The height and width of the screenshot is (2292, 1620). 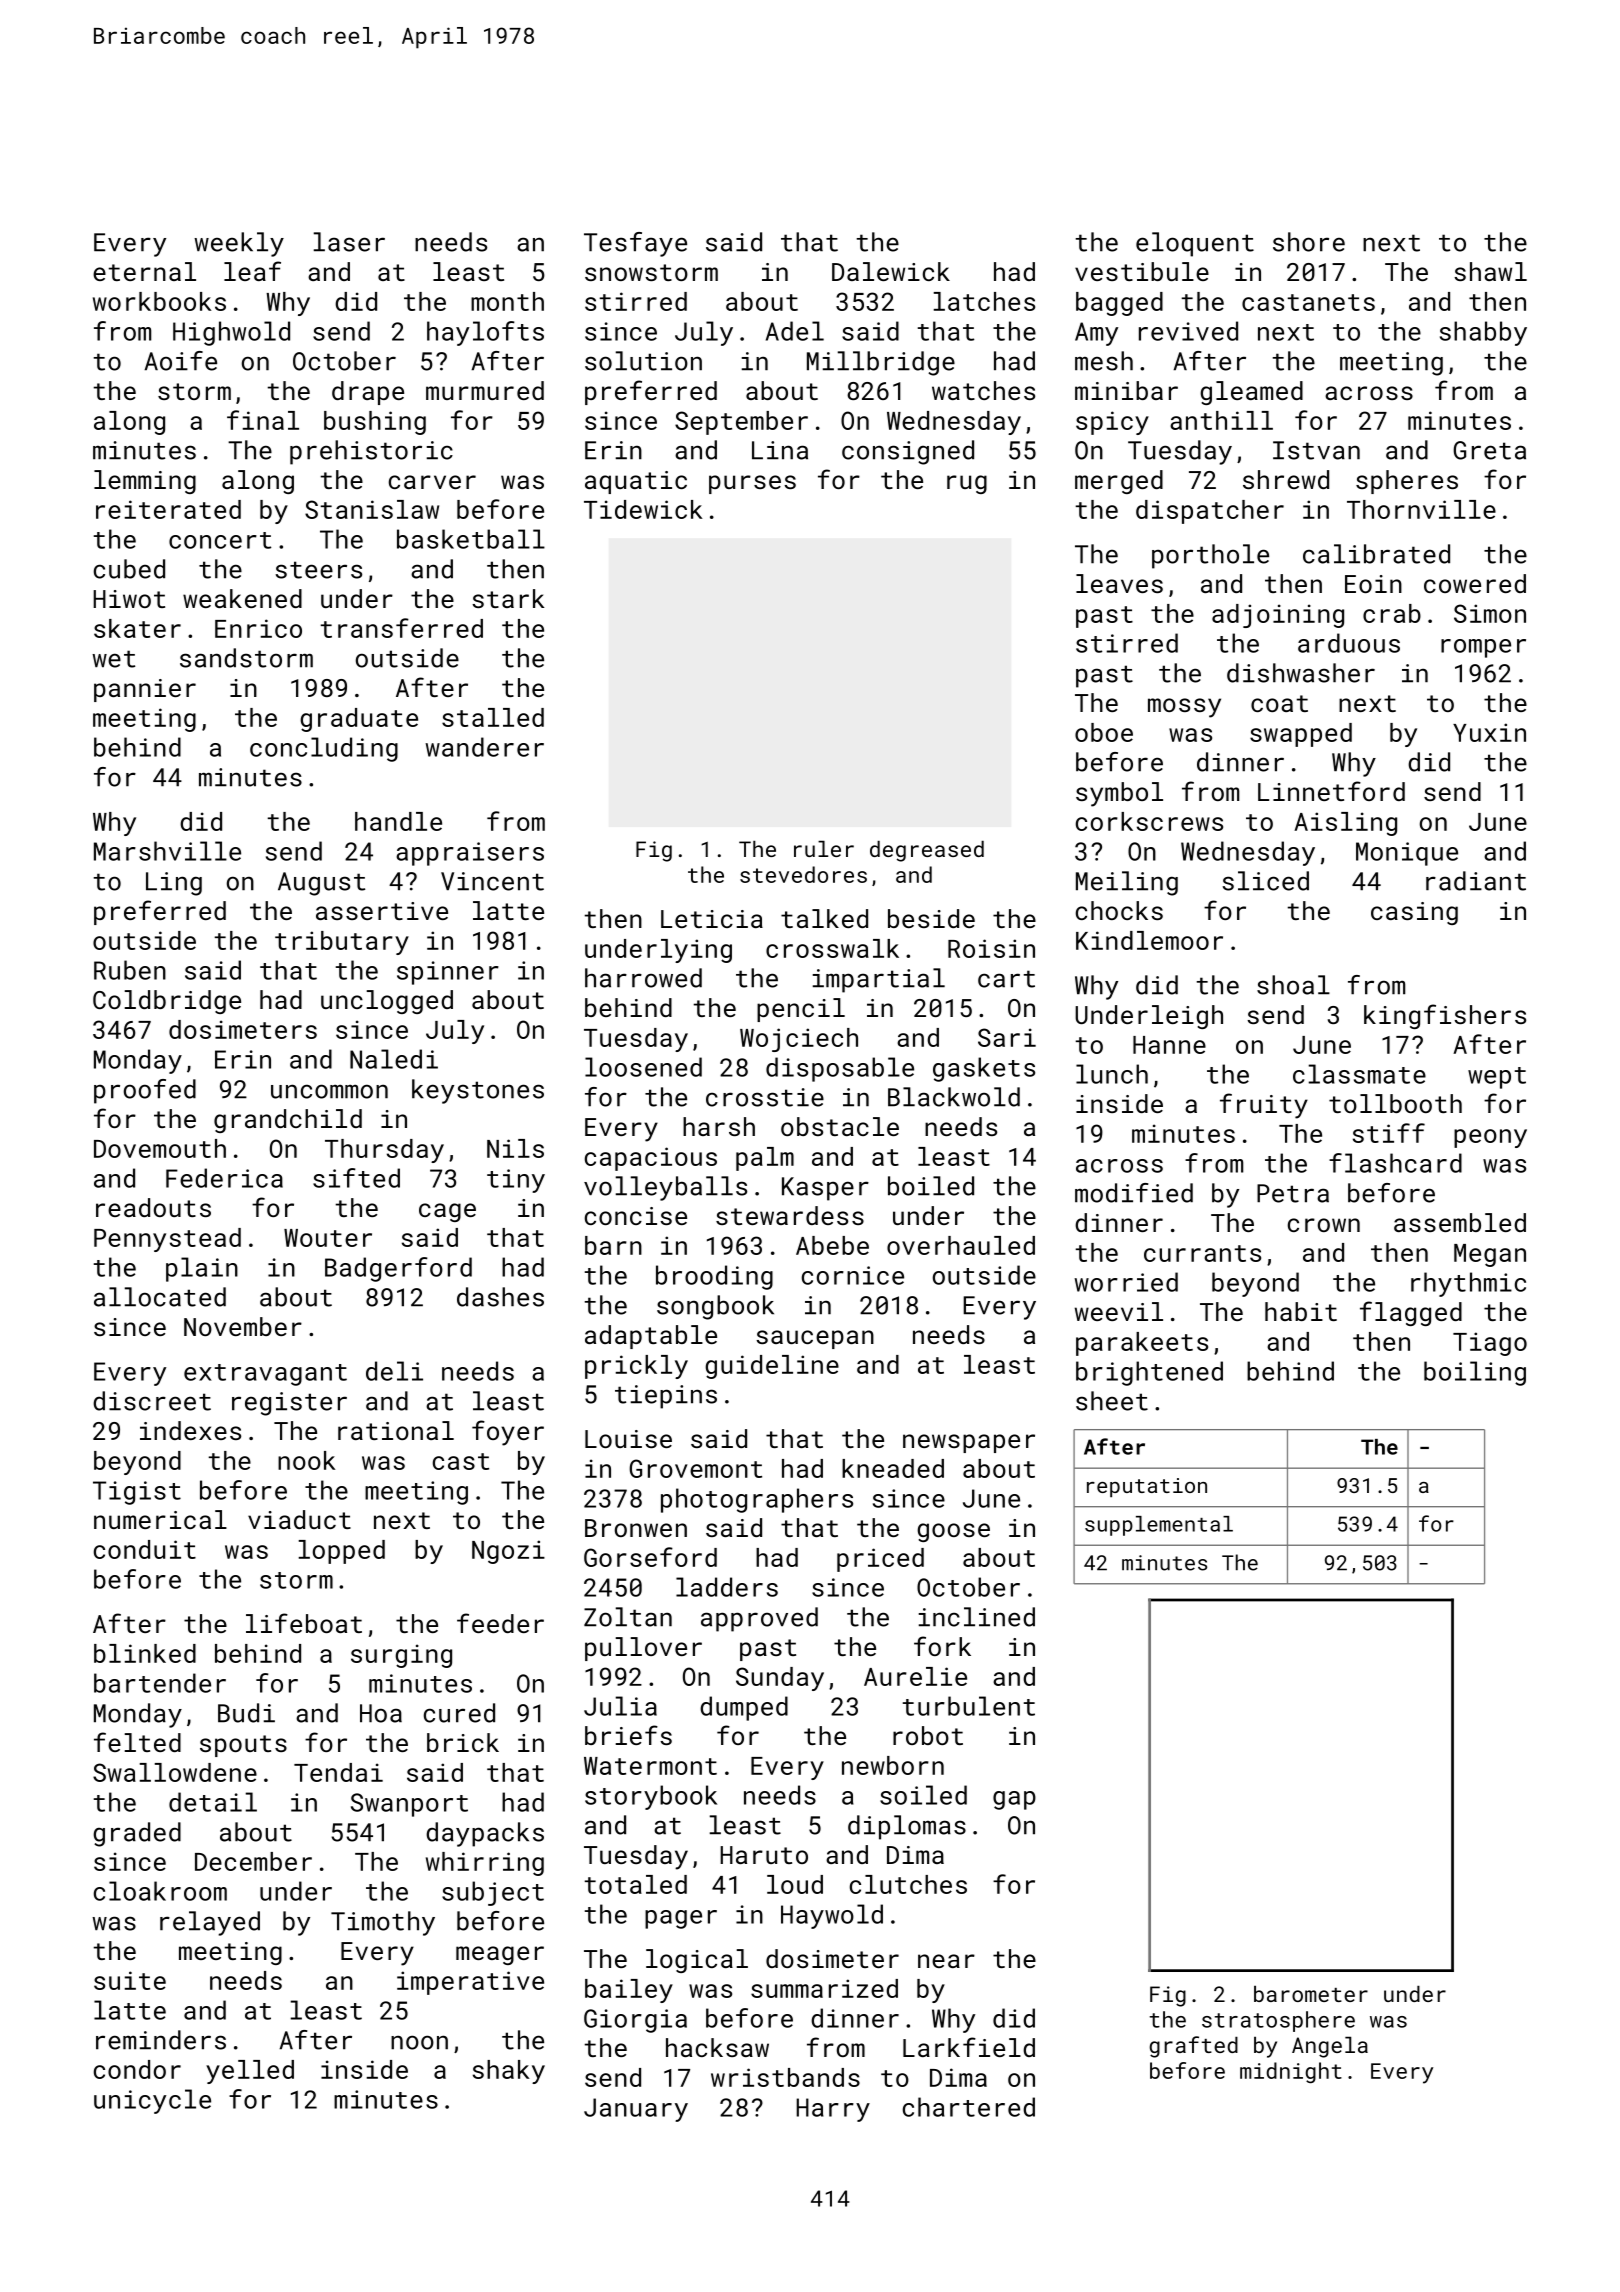 What do you see at coordinates (643, 361) in the screenshot?
I see `solution` at bounding box center [643, 361].
